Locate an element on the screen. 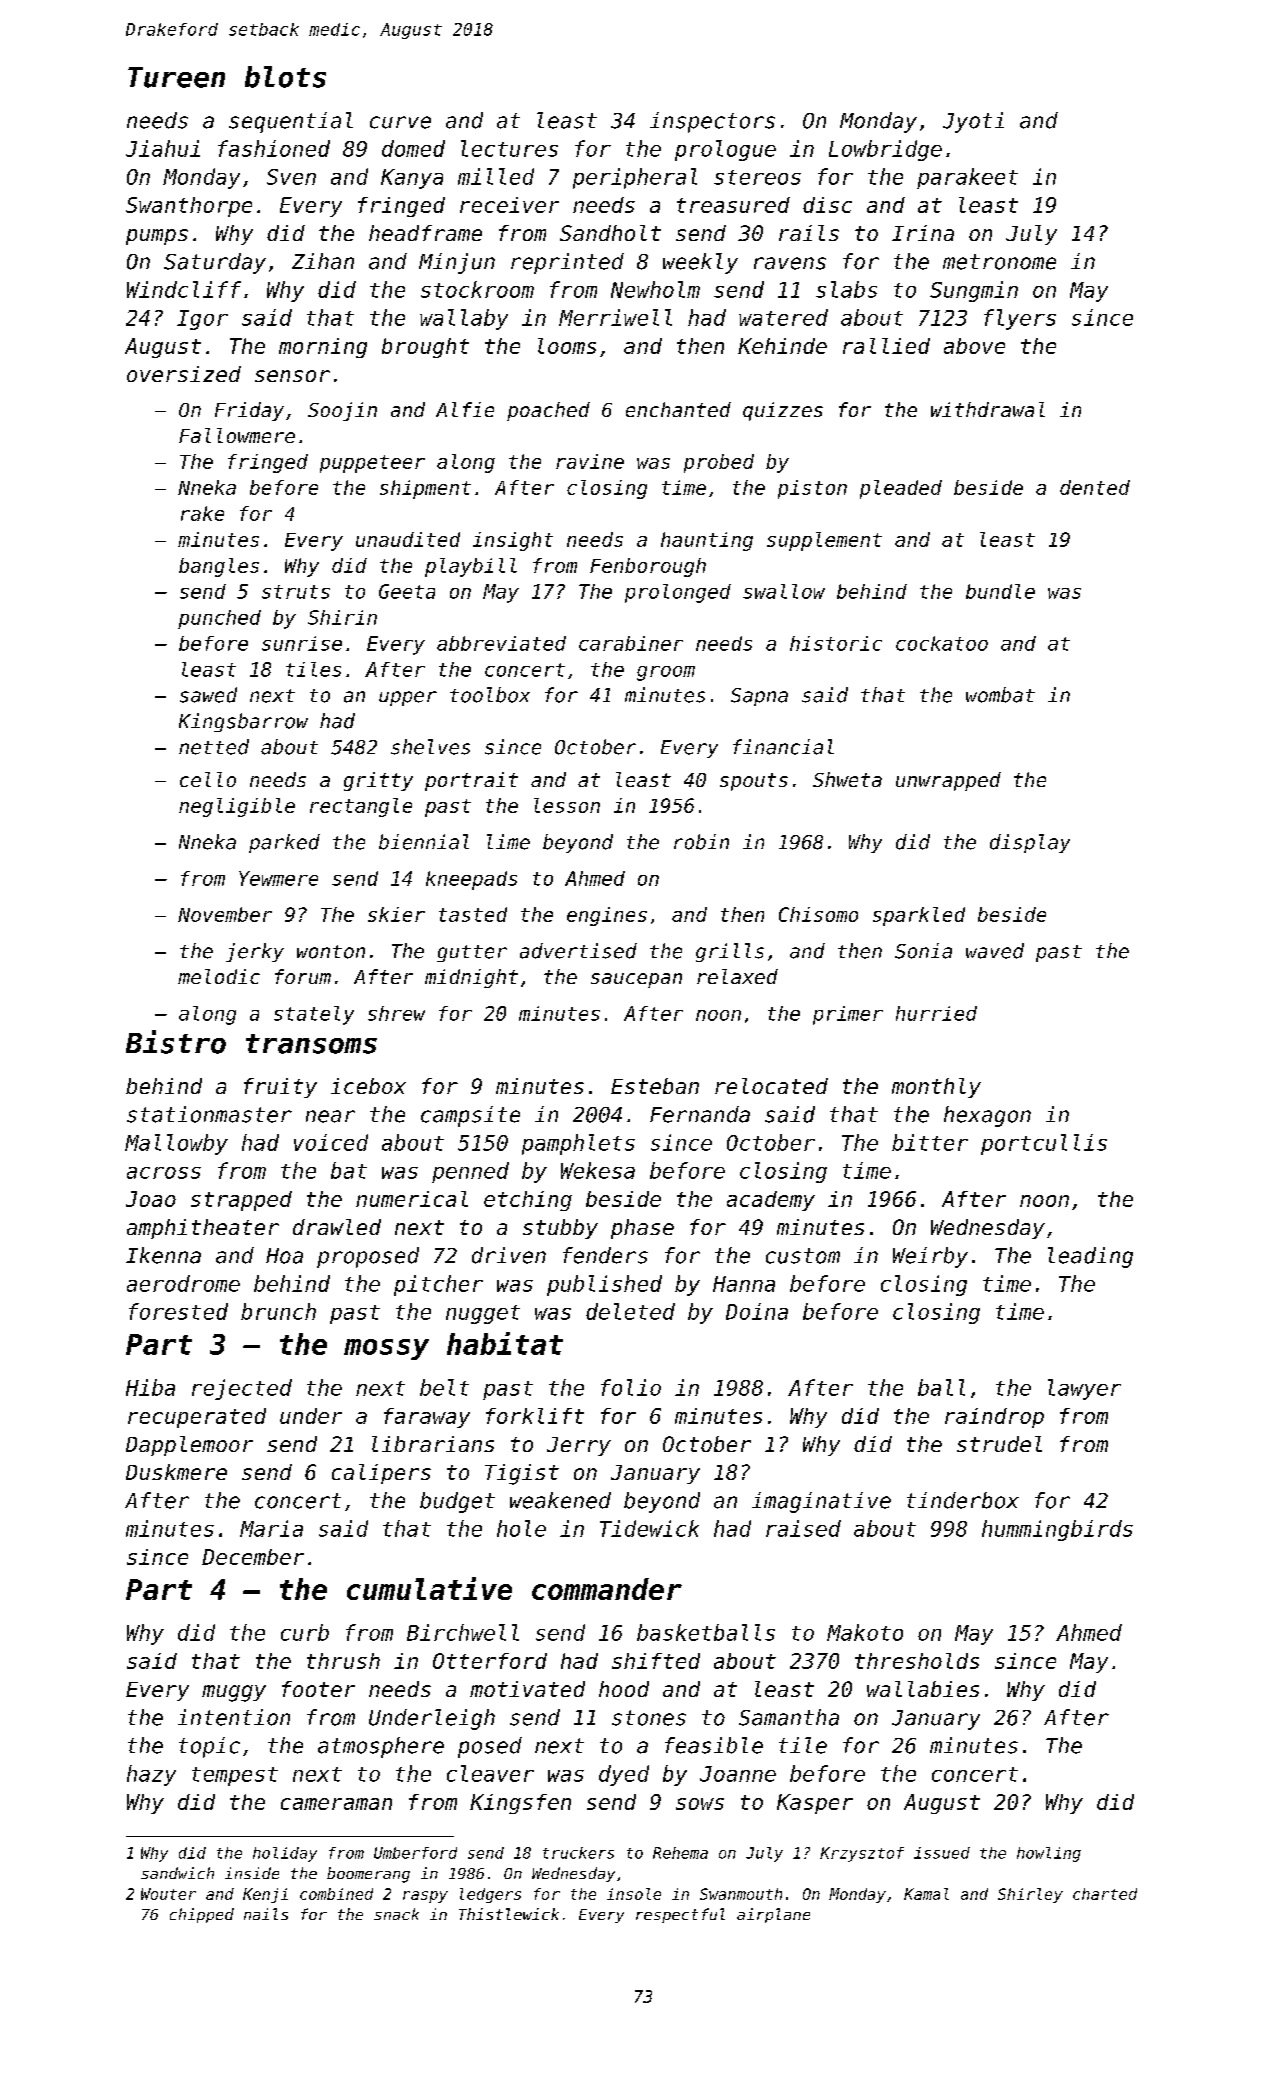  habitat is located at coordinates (505, 1343).
